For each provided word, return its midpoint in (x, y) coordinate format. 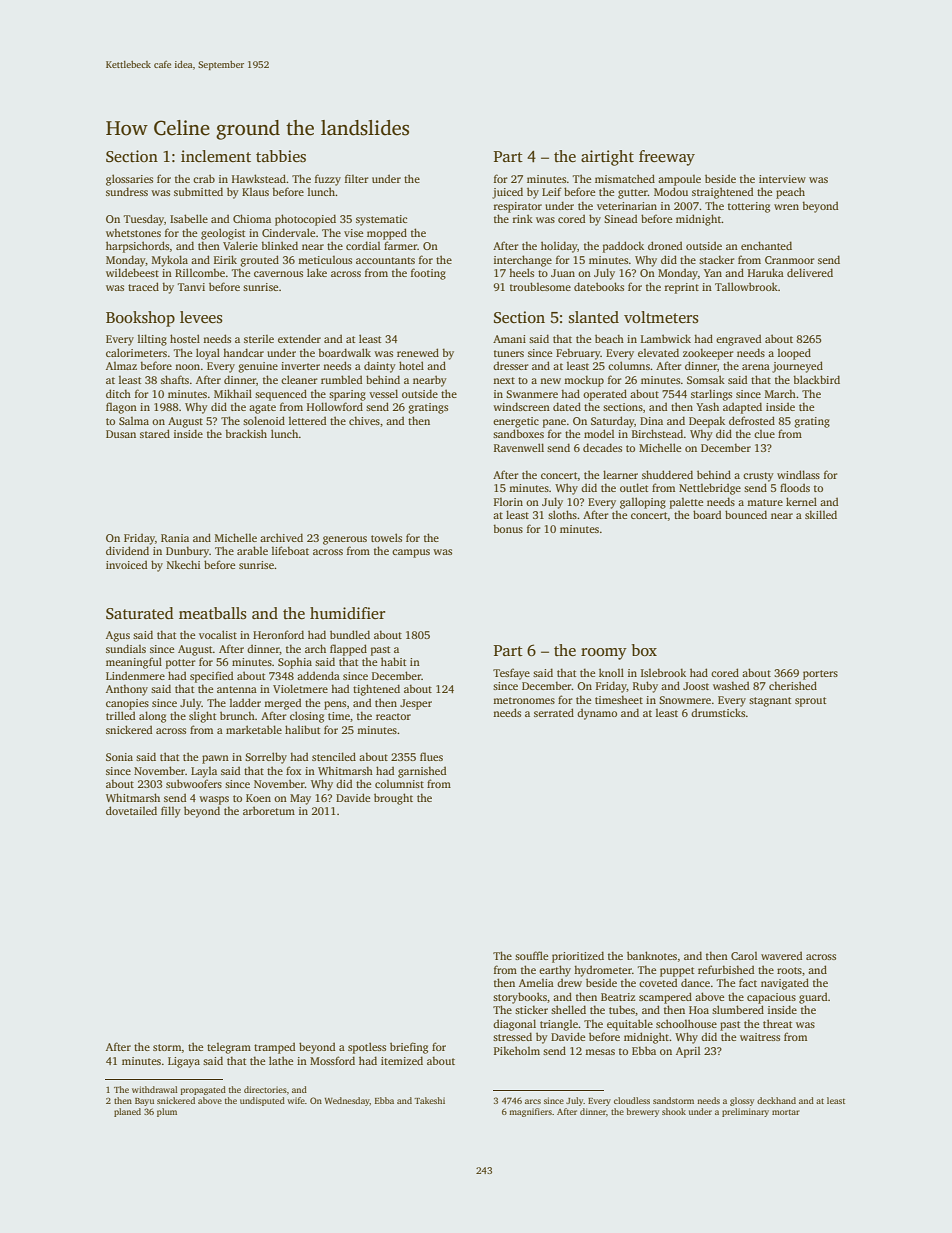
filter (357, 178)
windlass (798, 474)
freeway (667, 158)
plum (167, 1112)
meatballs (213, 613)
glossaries (129, 180)
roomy (604, 654)
